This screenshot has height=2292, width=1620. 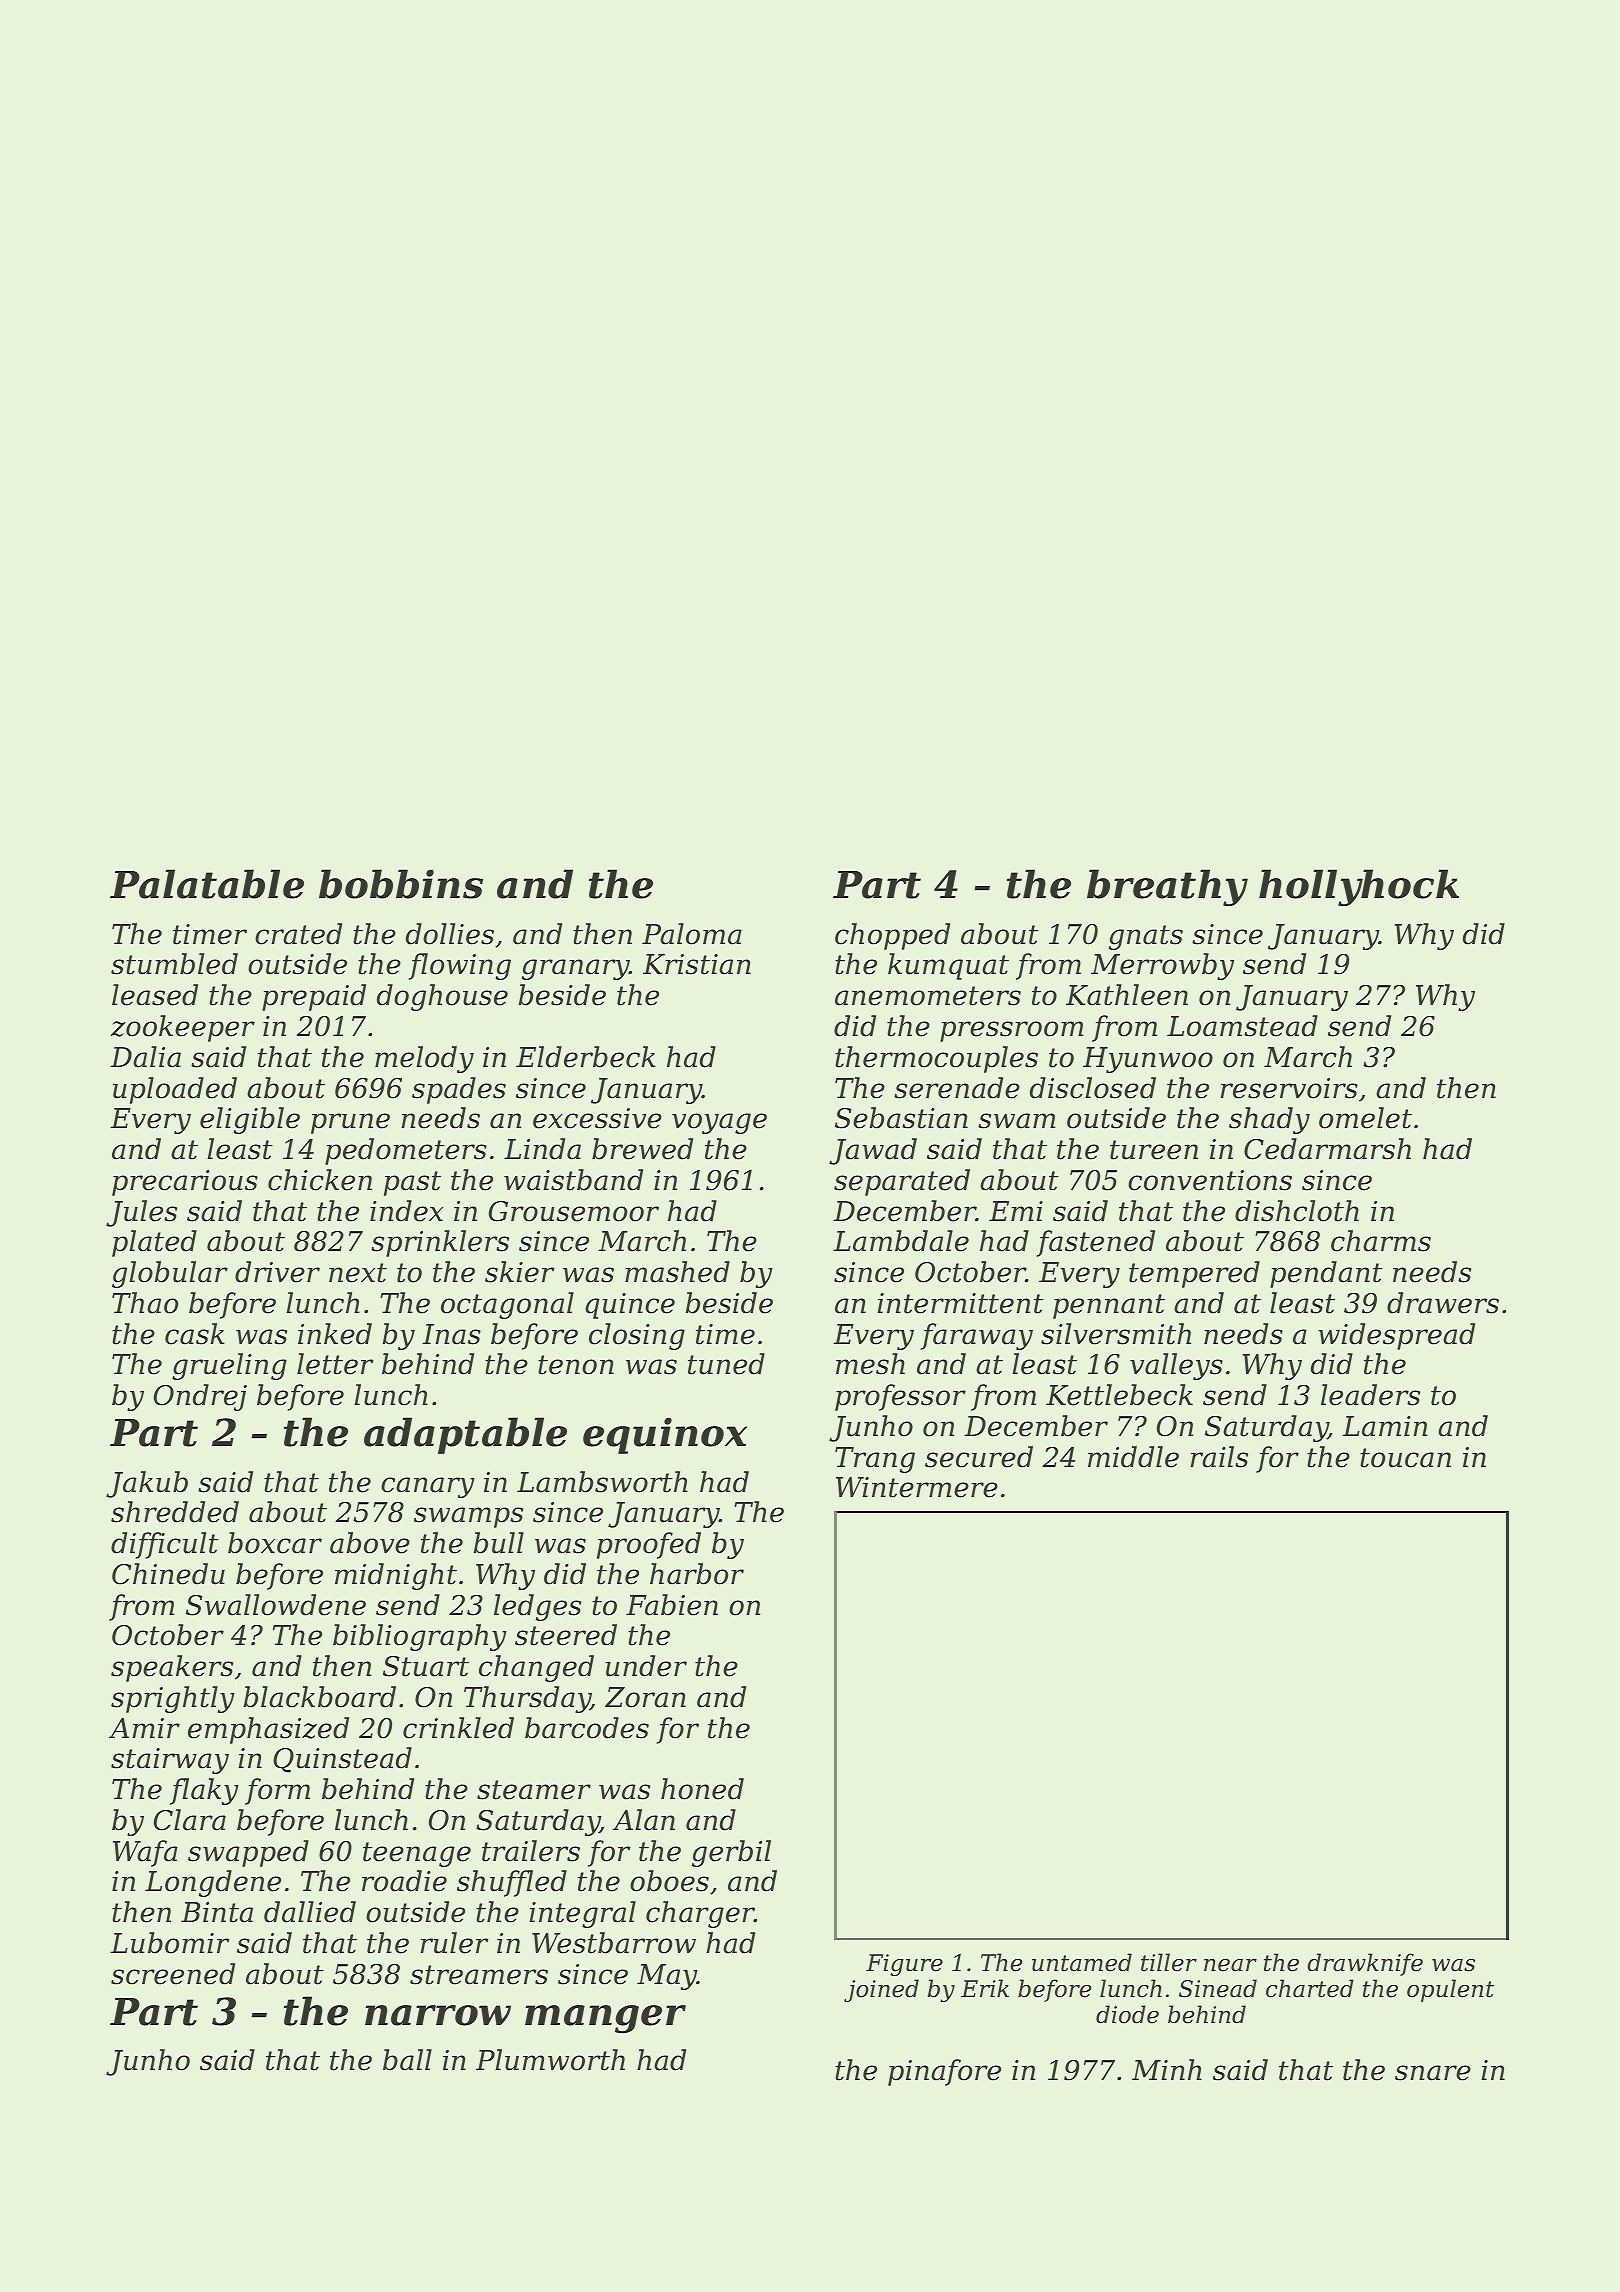 I want to click on mashed, so click(x=677, y=1272).
